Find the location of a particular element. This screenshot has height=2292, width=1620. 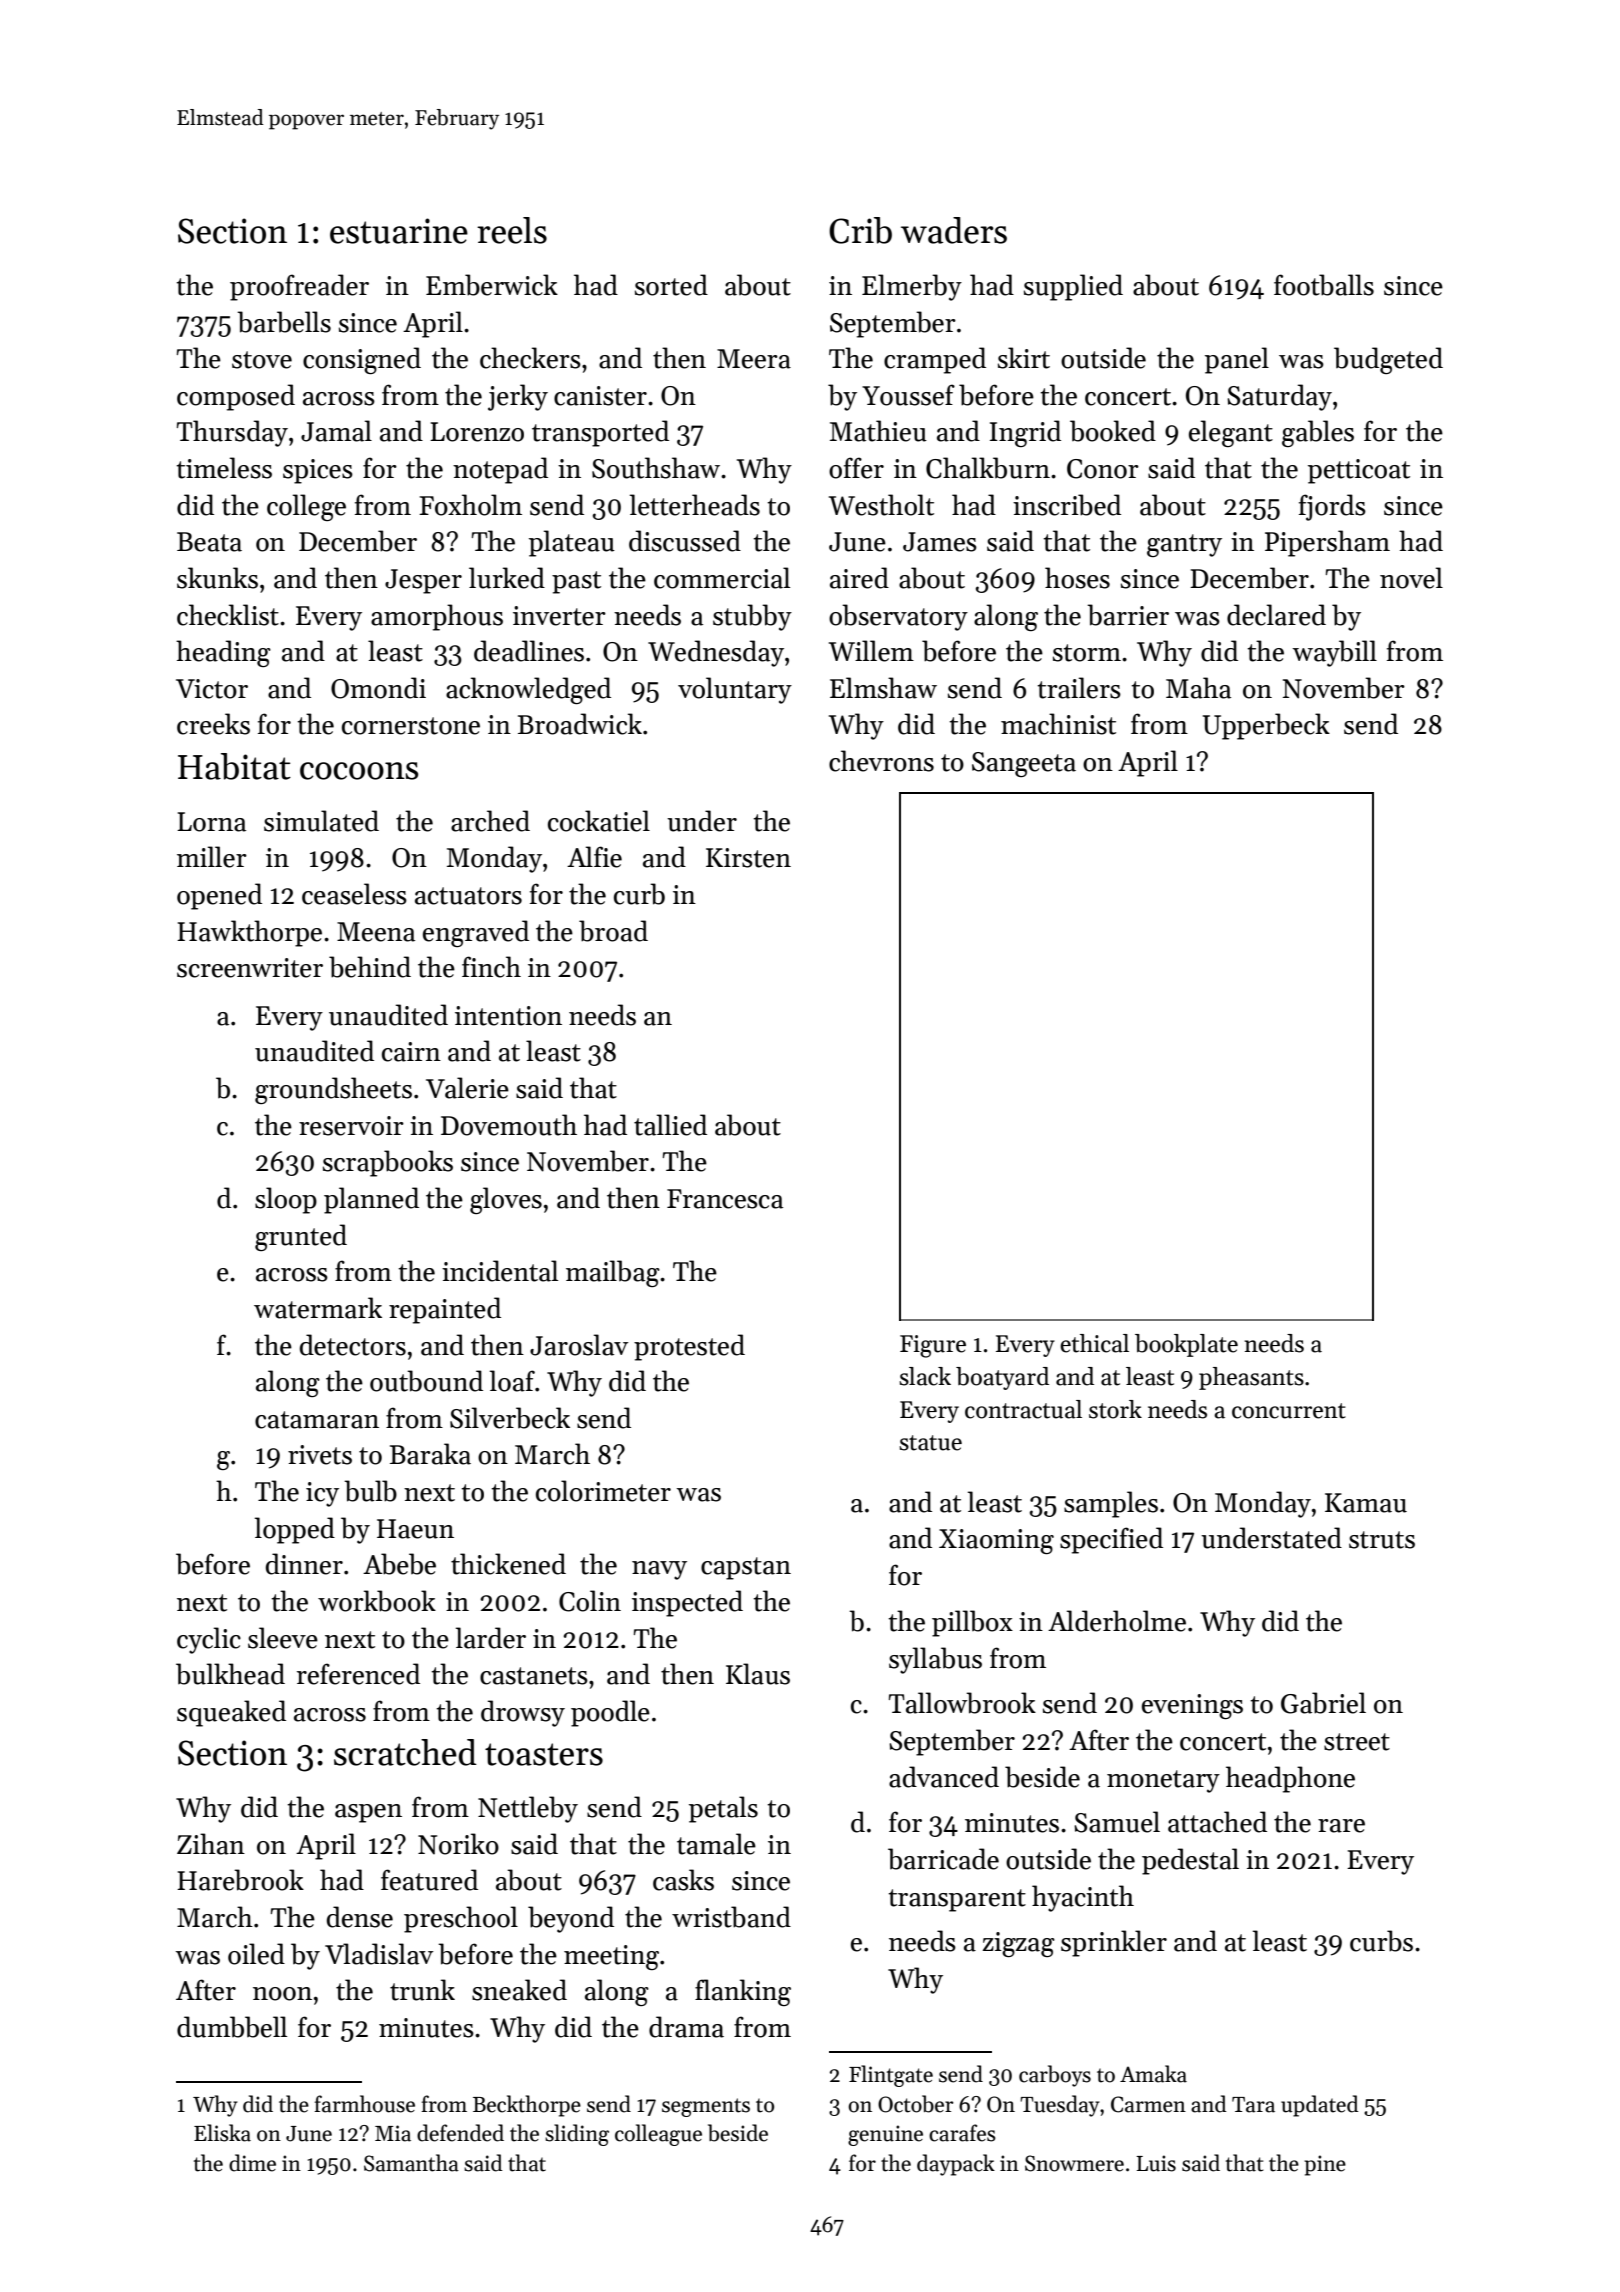

slack is located at coordinates (925, 1376).
